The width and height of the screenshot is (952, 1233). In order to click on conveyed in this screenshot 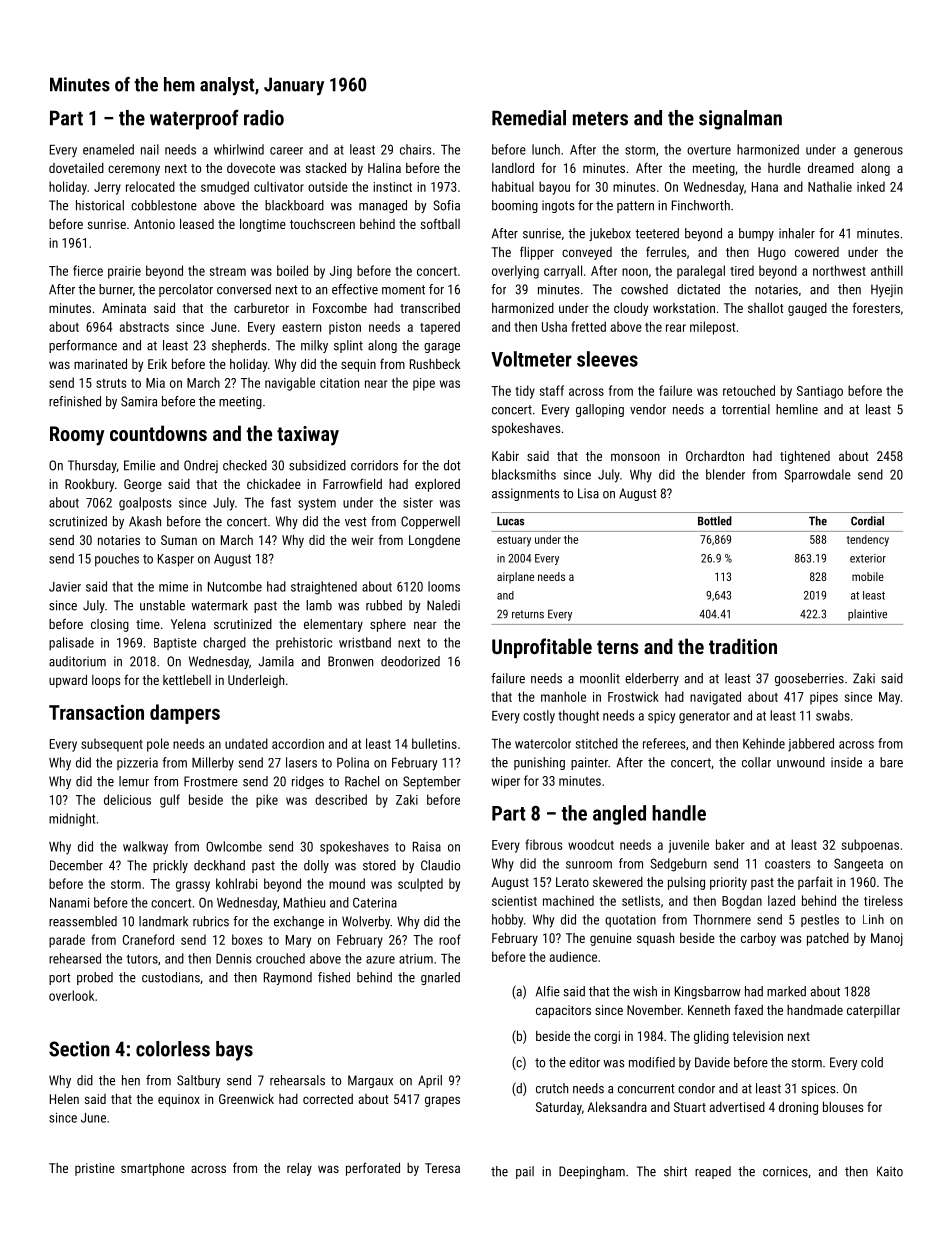, I will do `click(587, 253)`.
